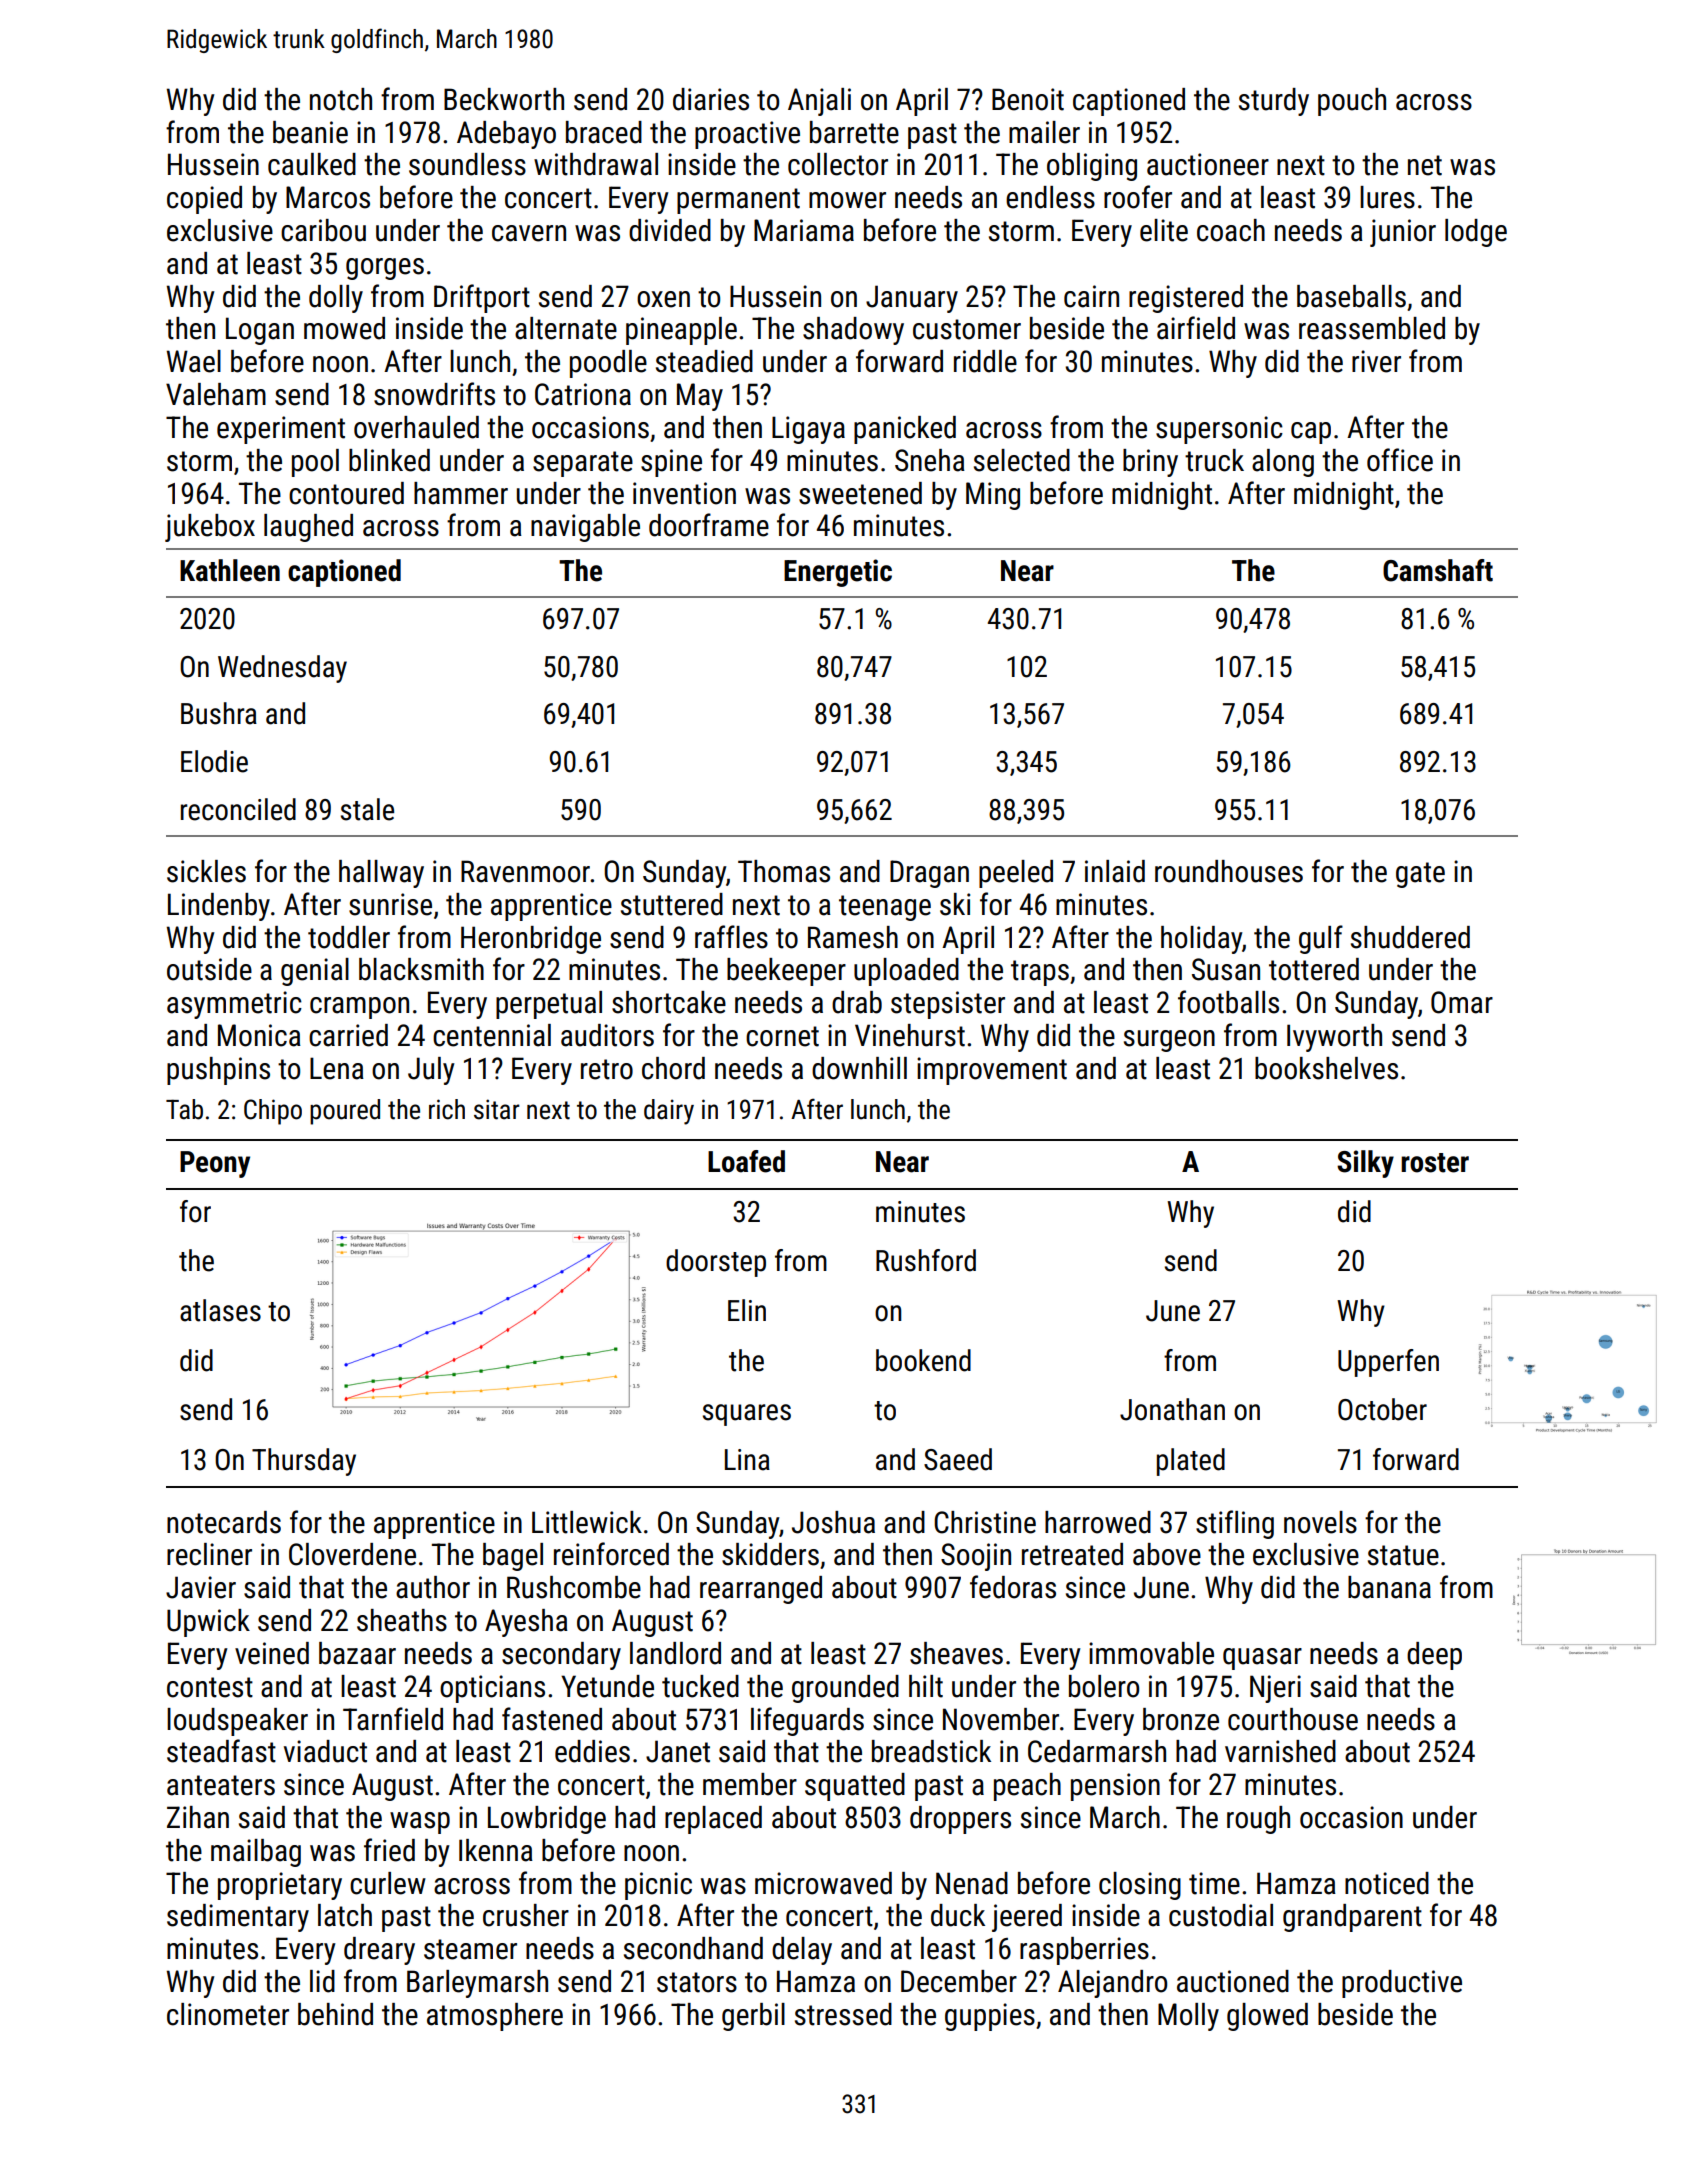 This screenshot has height=2178, width=1683. What do you see at coordinates (1352, 102) in the screenshot?
I see `pouch` at bounding box center [1352, 102].
